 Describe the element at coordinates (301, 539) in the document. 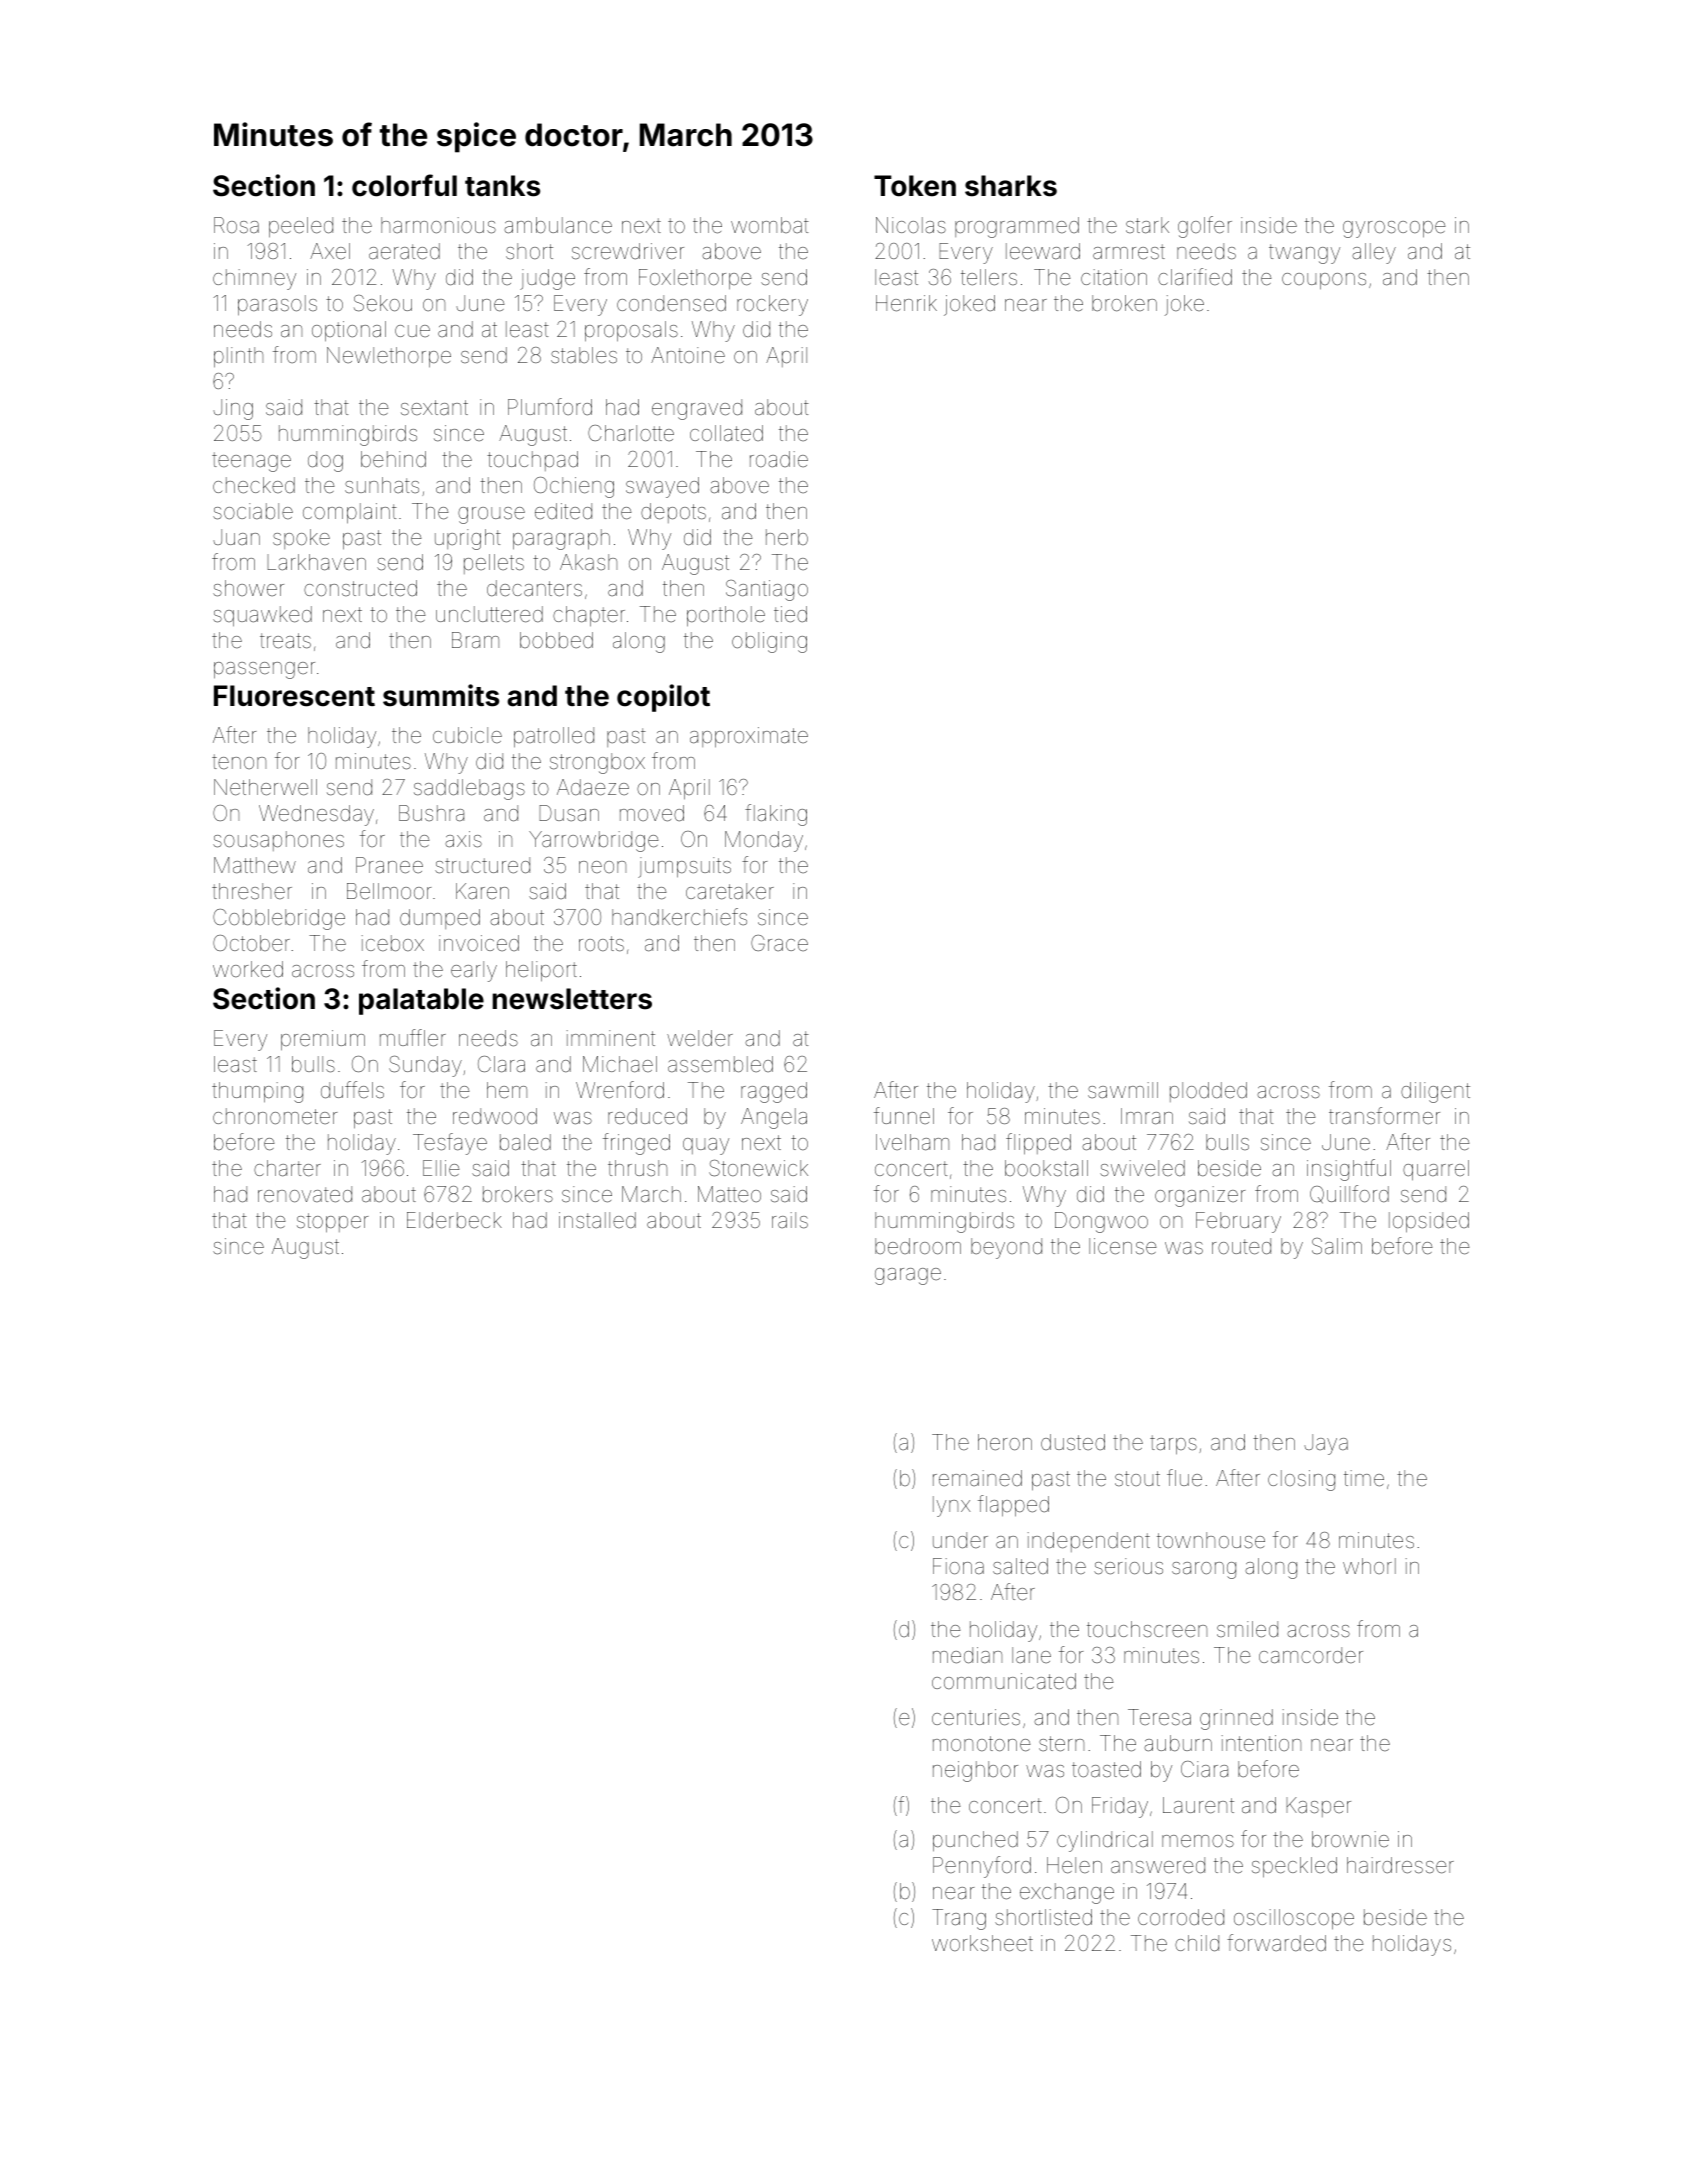

I see `spoke` at that location.
